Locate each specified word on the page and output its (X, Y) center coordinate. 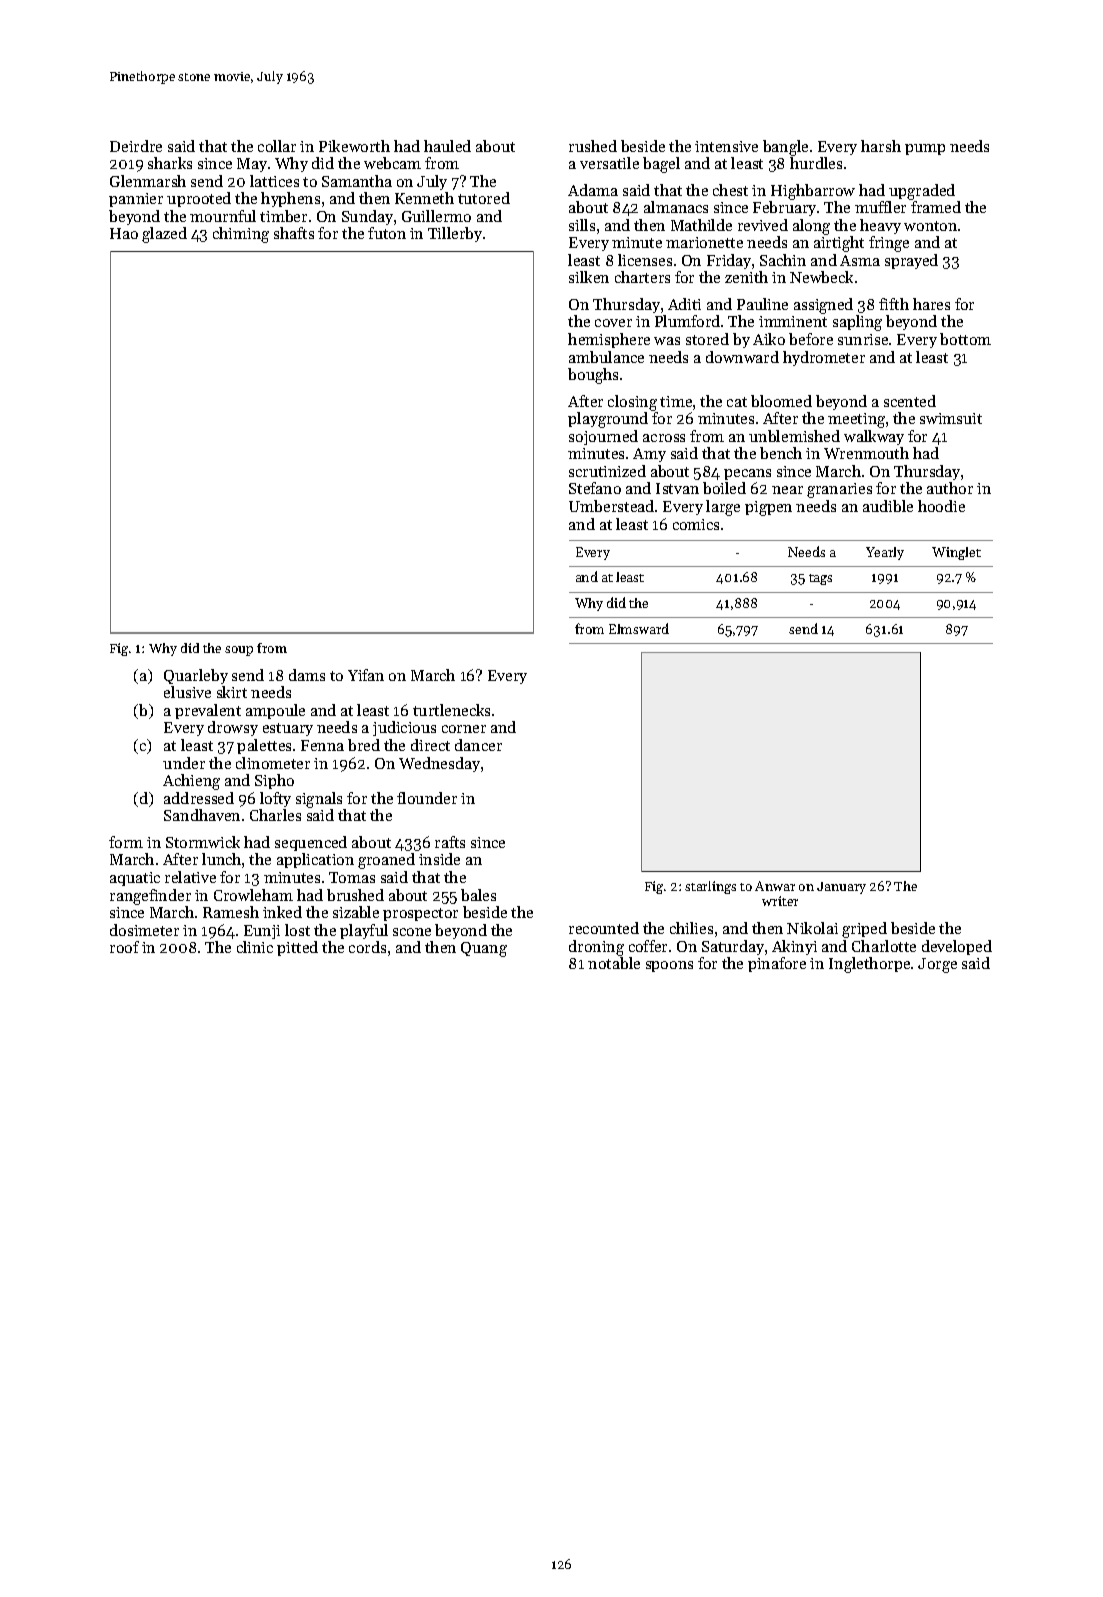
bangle (785, 148)
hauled (447, 146)
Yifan (366, 675)
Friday (729, 261)
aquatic (135, 879)
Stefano (595, 488)
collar (277, 146)
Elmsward (639, 628)
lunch (221, 859)
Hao (124, 233)
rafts (450, 842)
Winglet (956, 553)
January (841, 888)
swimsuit (951, 418)
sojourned (603, 437)
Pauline (762, 304)
